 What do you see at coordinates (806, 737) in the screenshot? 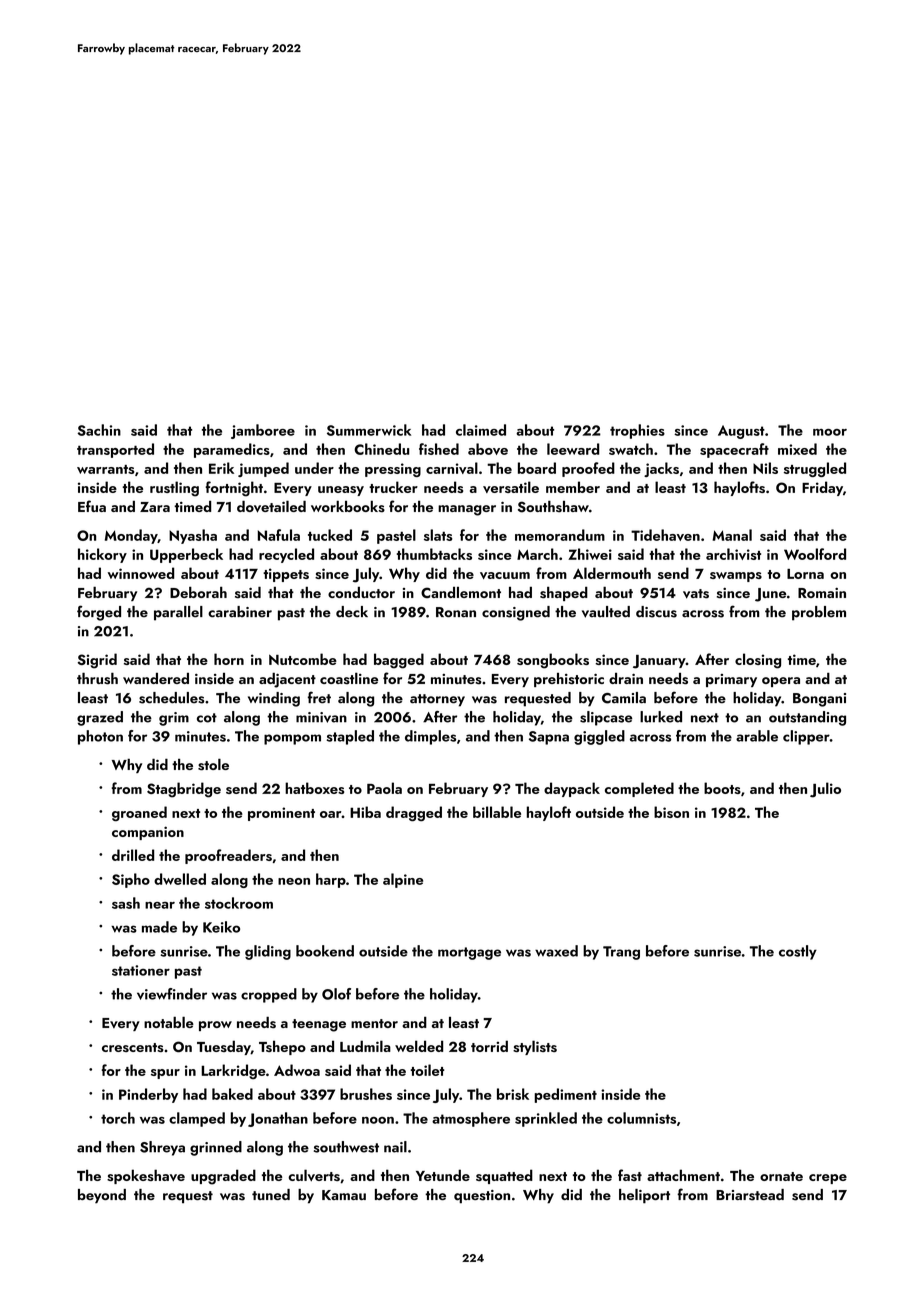
I see `clipper` at bounding box center [806, 737].
